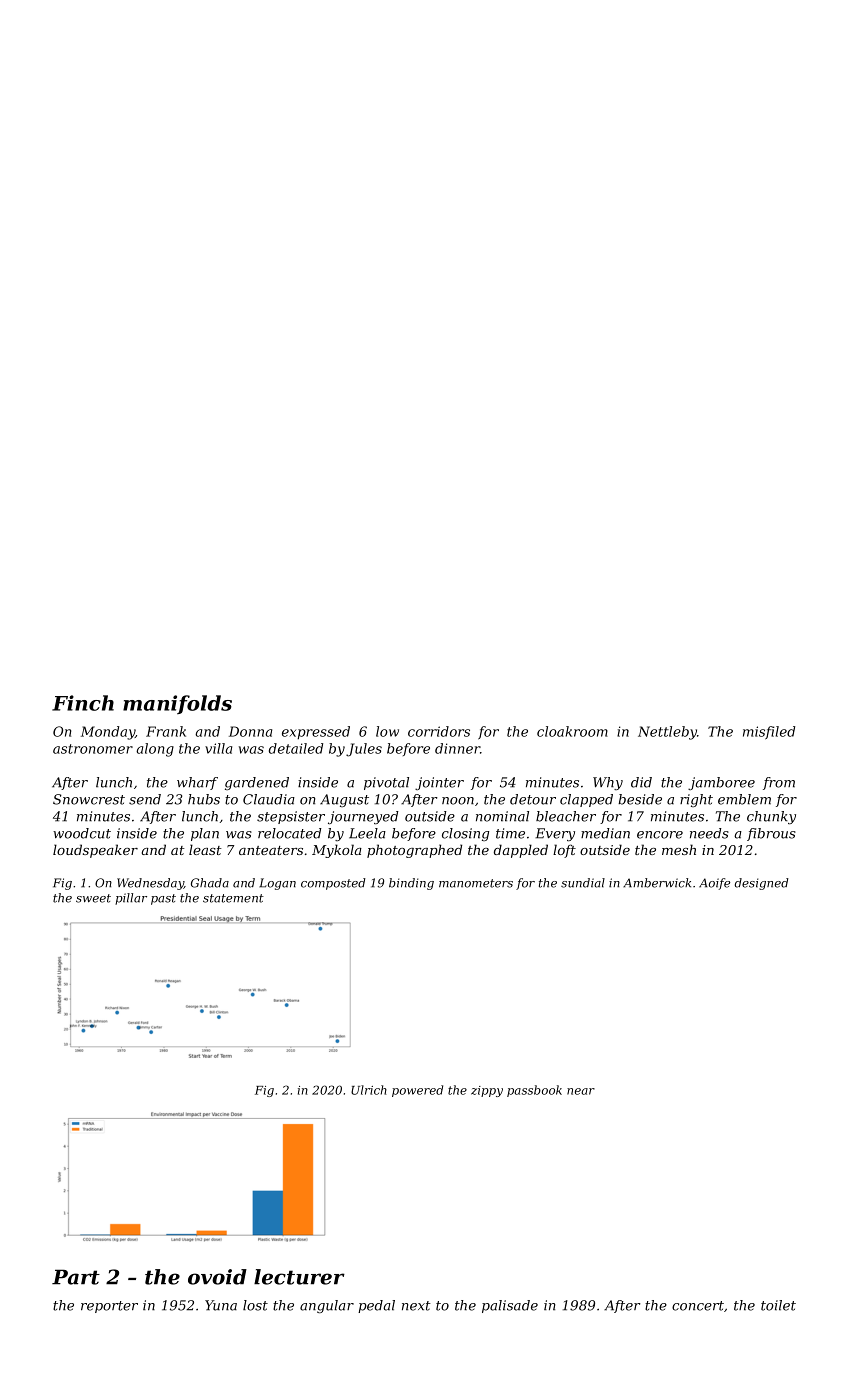 This page has width=849, height=1400. What do you see at coordinates (714, 884) in the page?
I see `Aoife` at bounding box center [714, 884].
